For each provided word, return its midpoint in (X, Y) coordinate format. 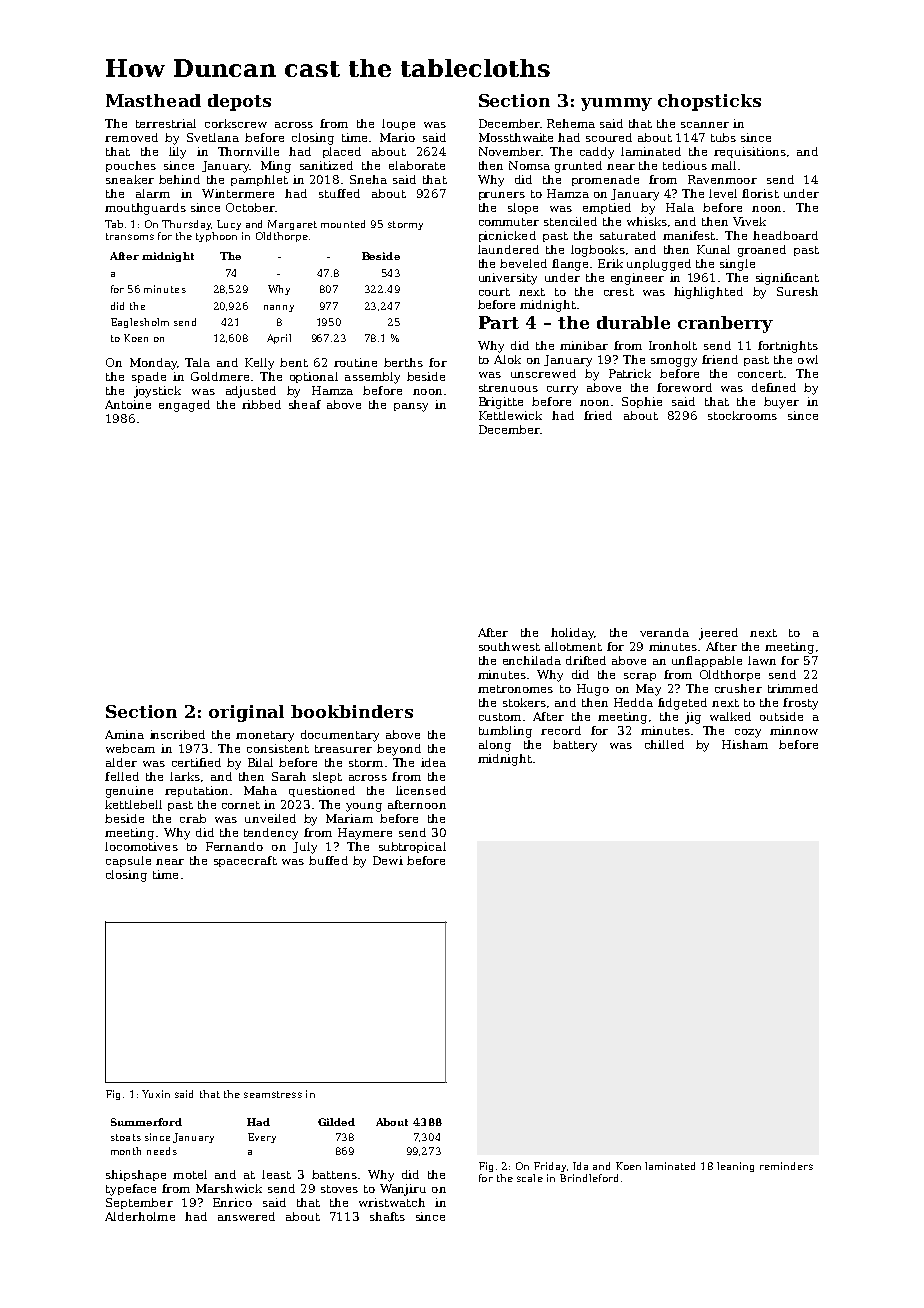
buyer (781, 403)
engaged (184, 406)
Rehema (571, 123)
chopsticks (709, 102)
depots (239, 102)
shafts (387, 1216)
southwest (509, 646)
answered (246, 1216)
